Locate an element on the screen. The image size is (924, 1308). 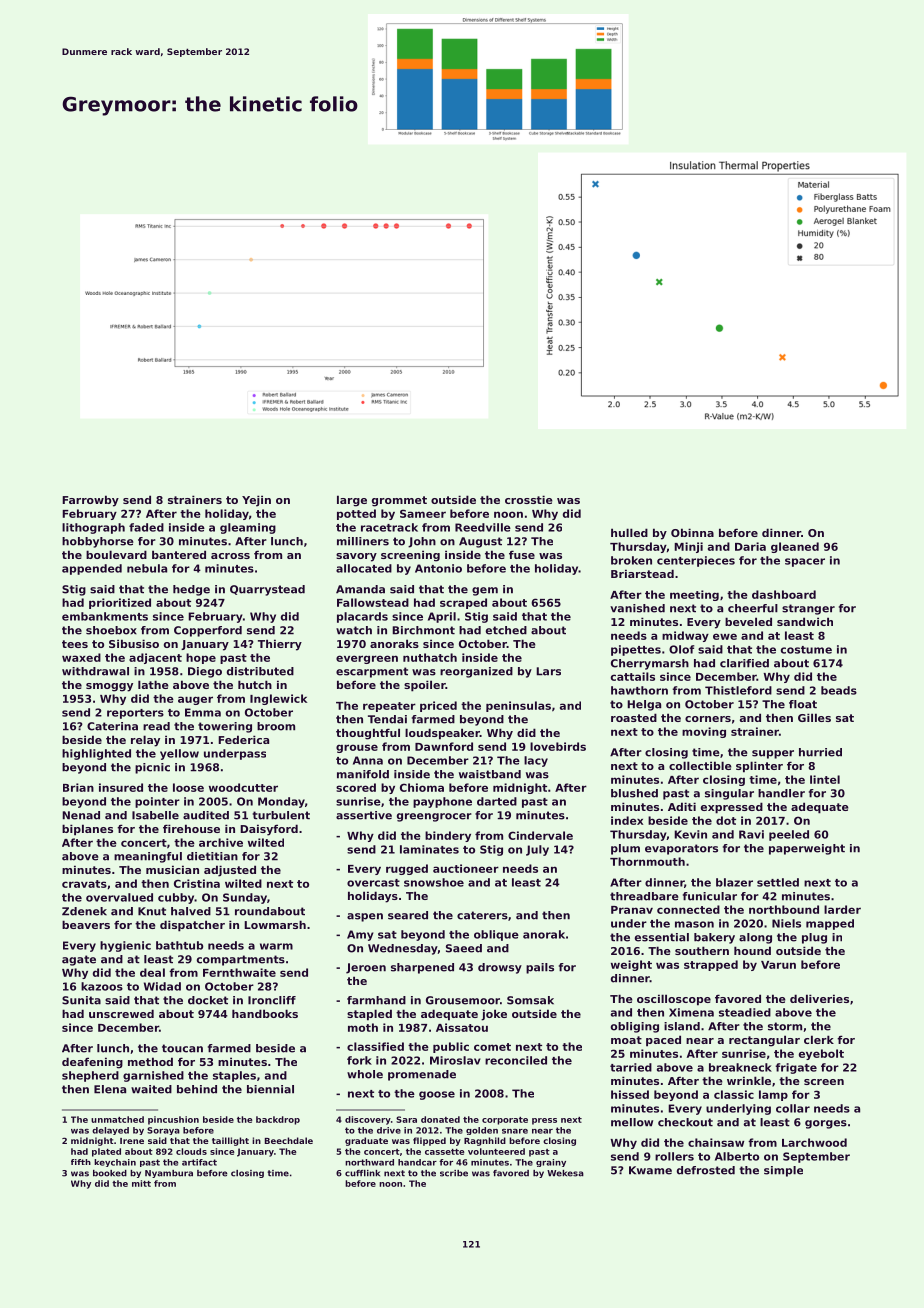
Obinna is located at coordinates (692, 532).
